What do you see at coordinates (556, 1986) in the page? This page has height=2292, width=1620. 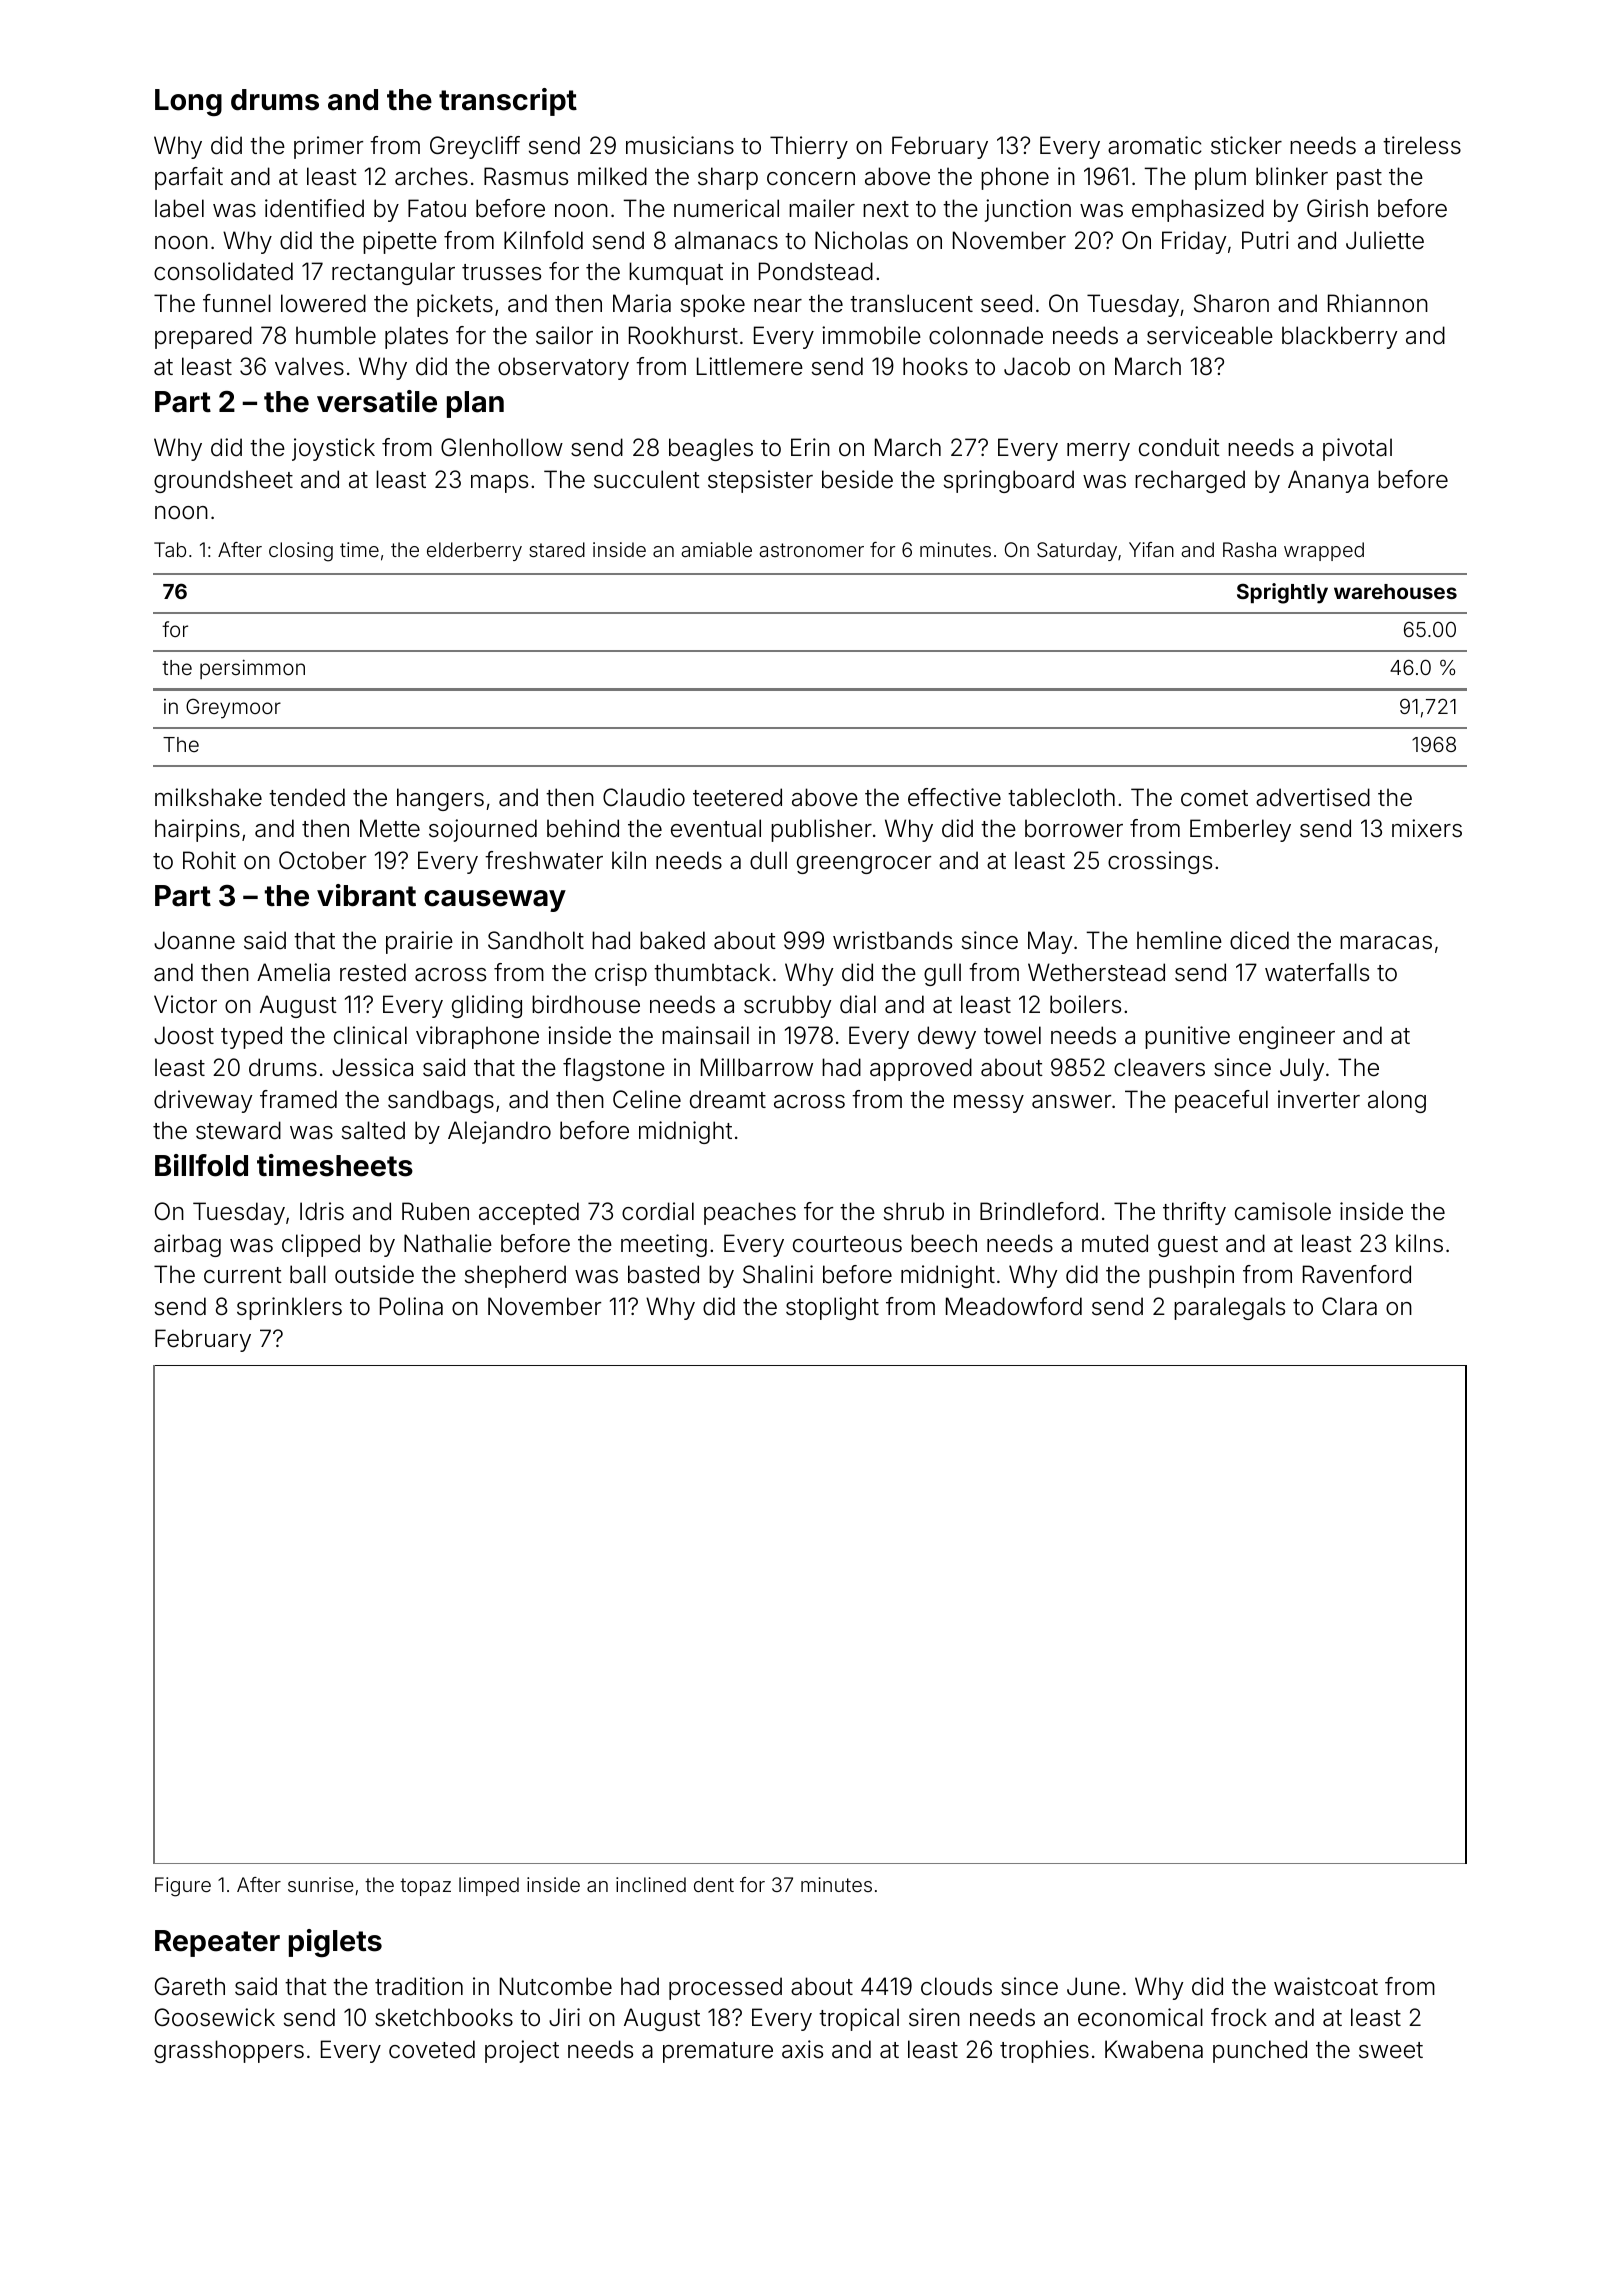 I see `Nutcombe` at bounding box center [556, 1986].
